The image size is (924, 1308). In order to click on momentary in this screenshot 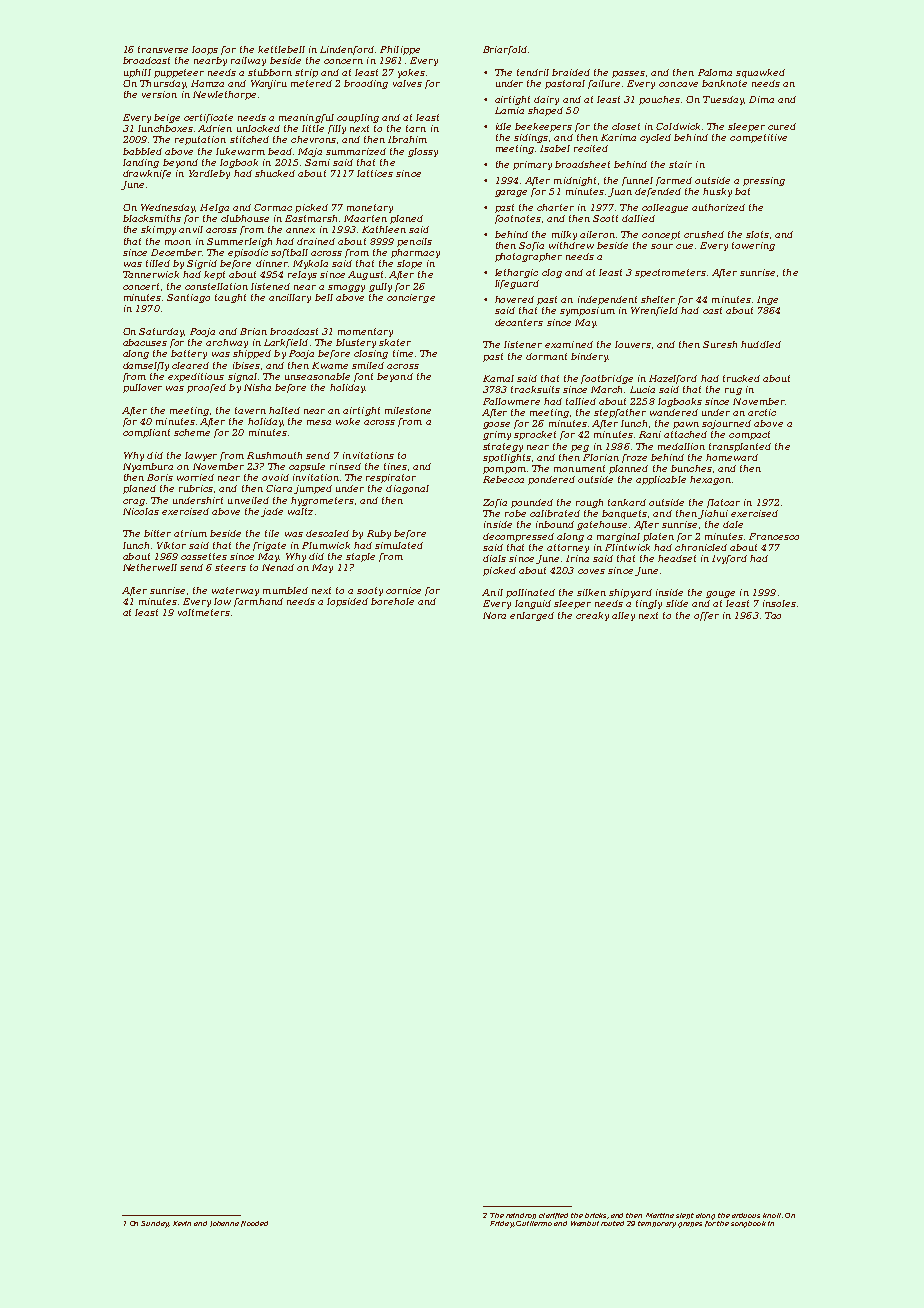, I will do `click(365, 332)`.
